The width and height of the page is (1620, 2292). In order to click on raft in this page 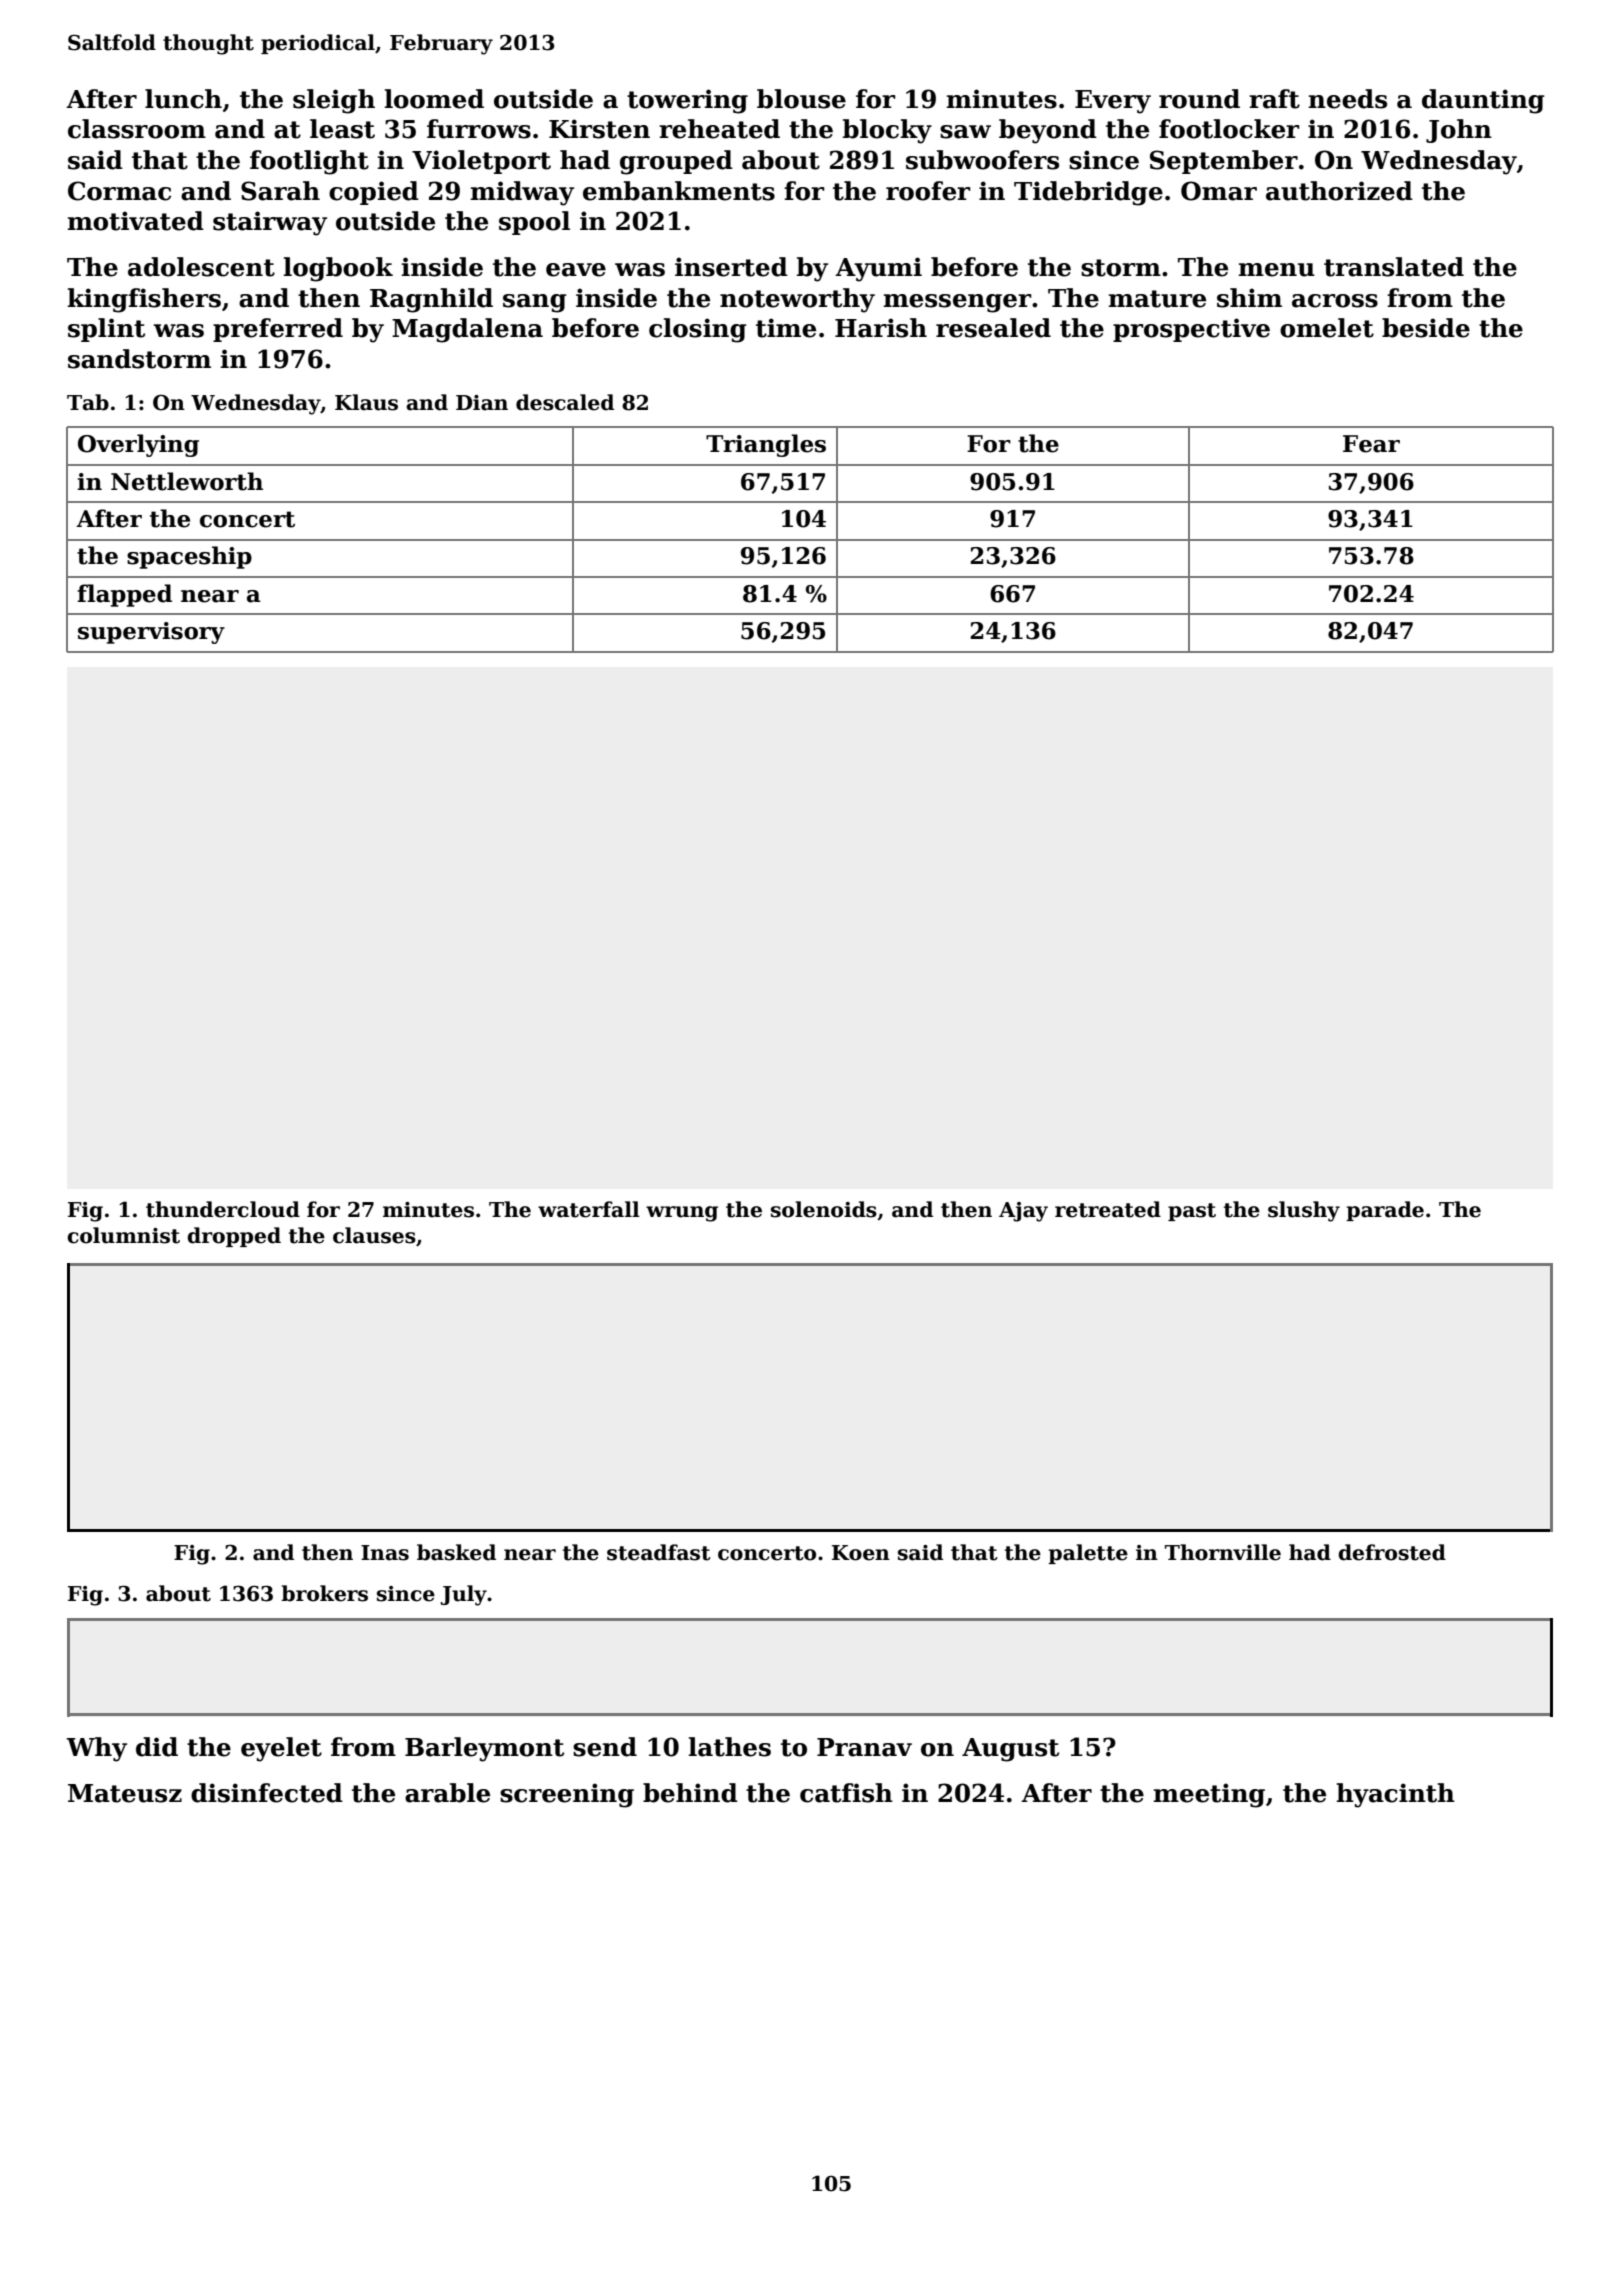, I will do `click(1274, 99)`.
